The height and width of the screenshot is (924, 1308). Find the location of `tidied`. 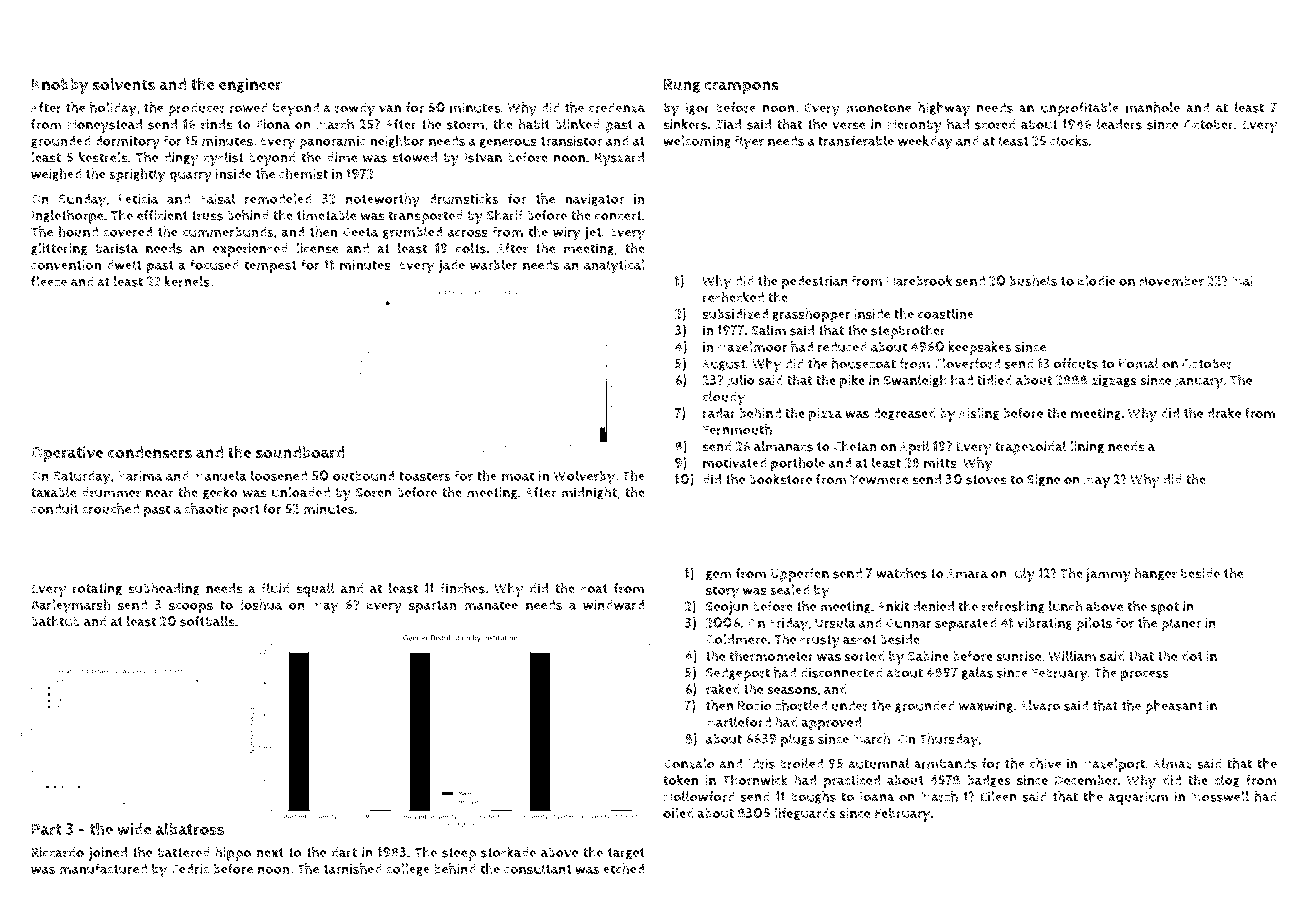

tidied is located at coordinates (994, 380).
